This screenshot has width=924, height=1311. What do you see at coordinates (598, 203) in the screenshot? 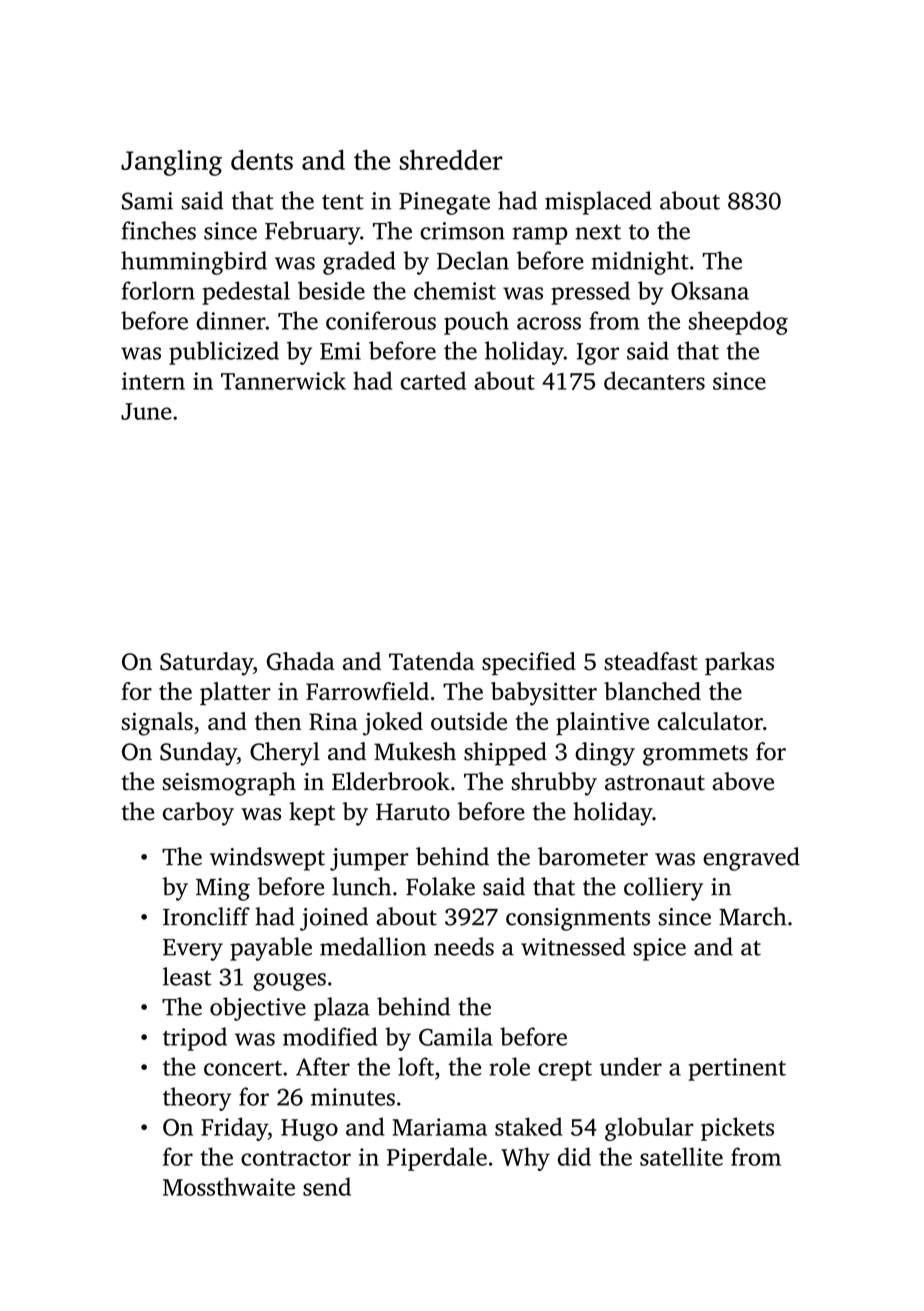
I see `misplaced` at bounding box center [598, 203].
